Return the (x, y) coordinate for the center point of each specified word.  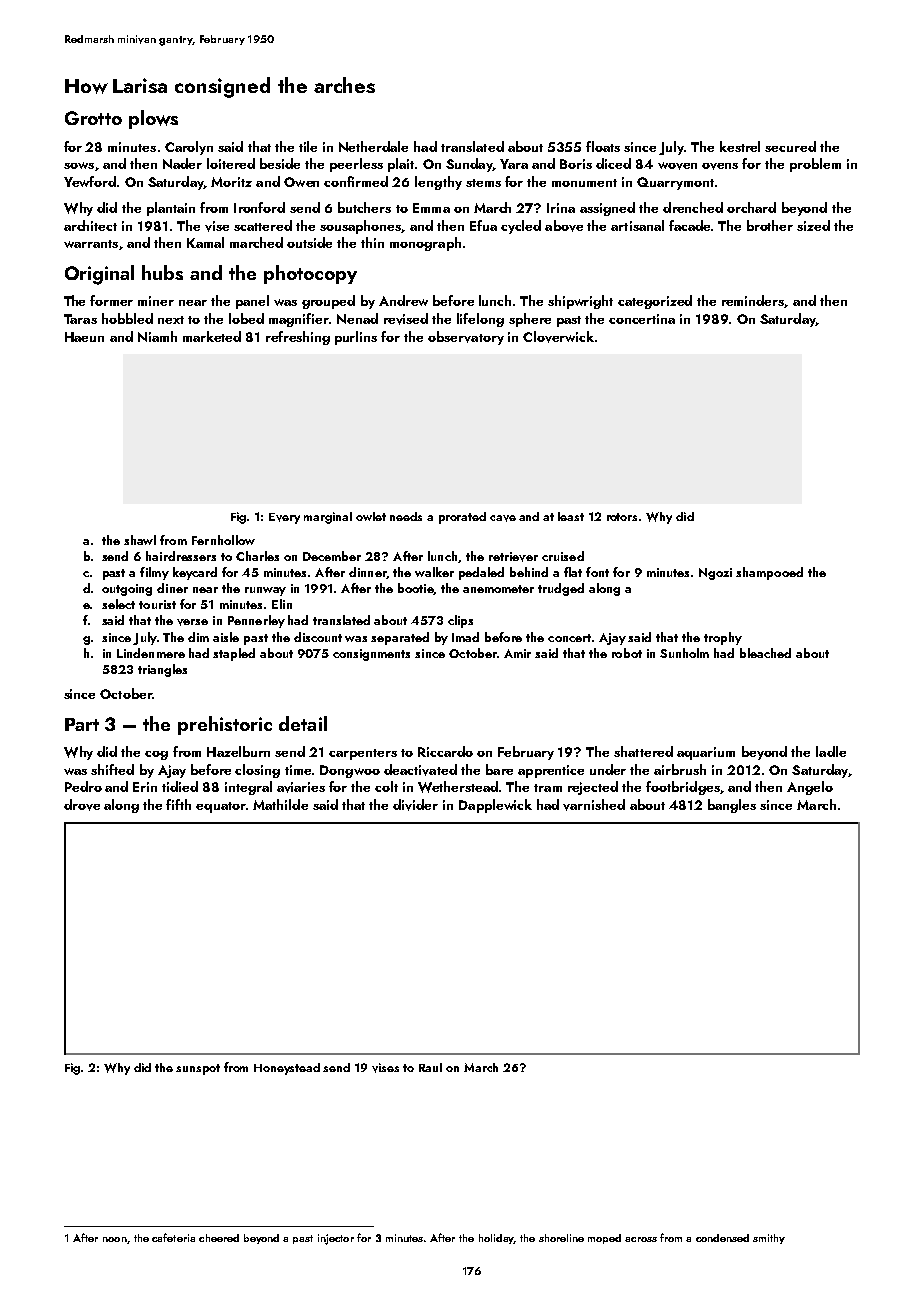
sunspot (198, 1069)
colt (386, 786)
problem (815, 165)
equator (221, 807)
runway (265, 591)
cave (503, 518)
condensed (722, 1238)
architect (90, 225)
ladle (831, 751)
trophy (723, 638)
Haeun (84, 337)
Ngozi (715, 574)
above (564, 226)
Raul (430, 1067)
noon (115, 1239)
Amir (517, 653)
